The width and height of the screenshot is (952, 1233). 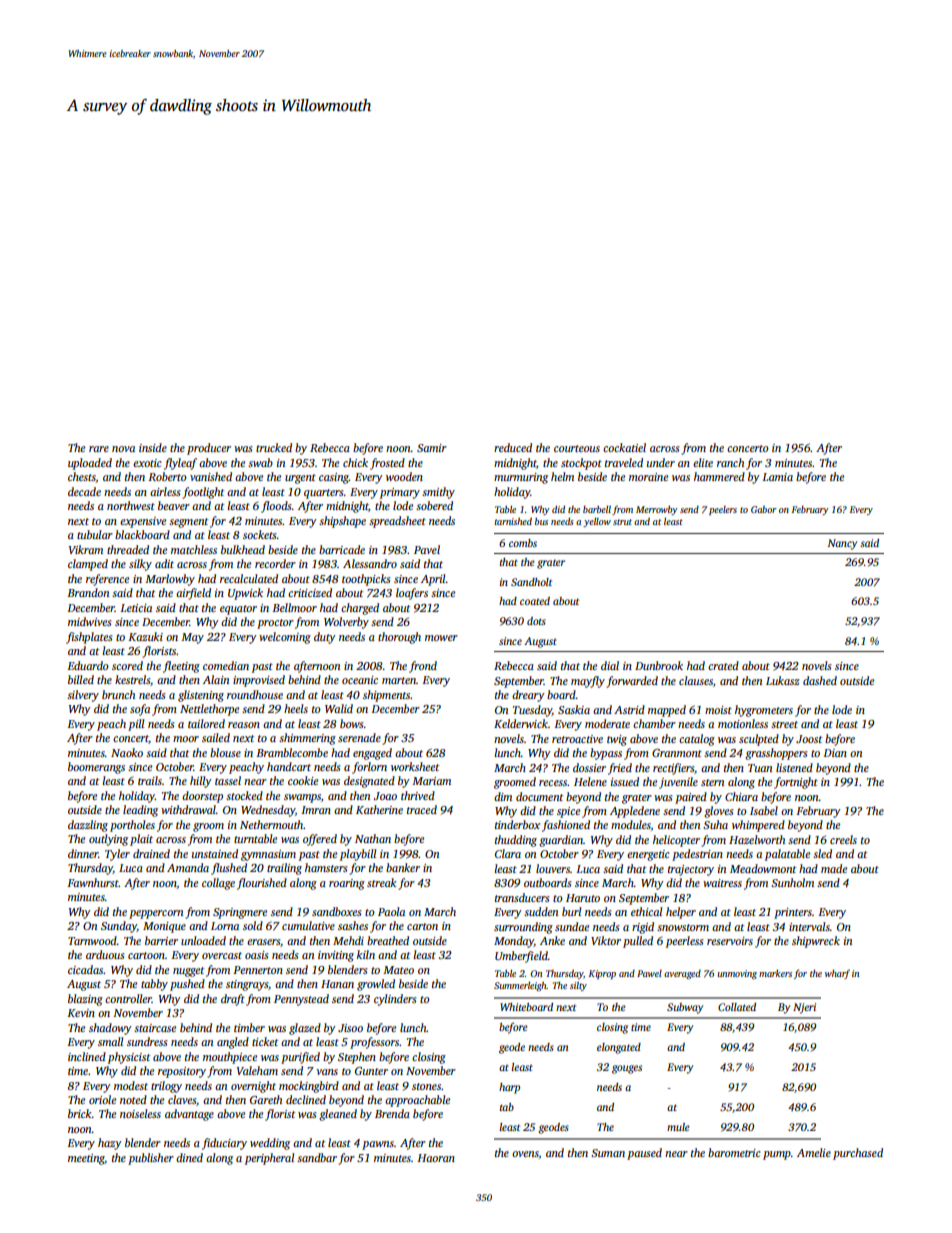 What do you see at coordinates (624, 447) in the screenshot?
I see `cockatiel` at bounding box center [624, 447].
